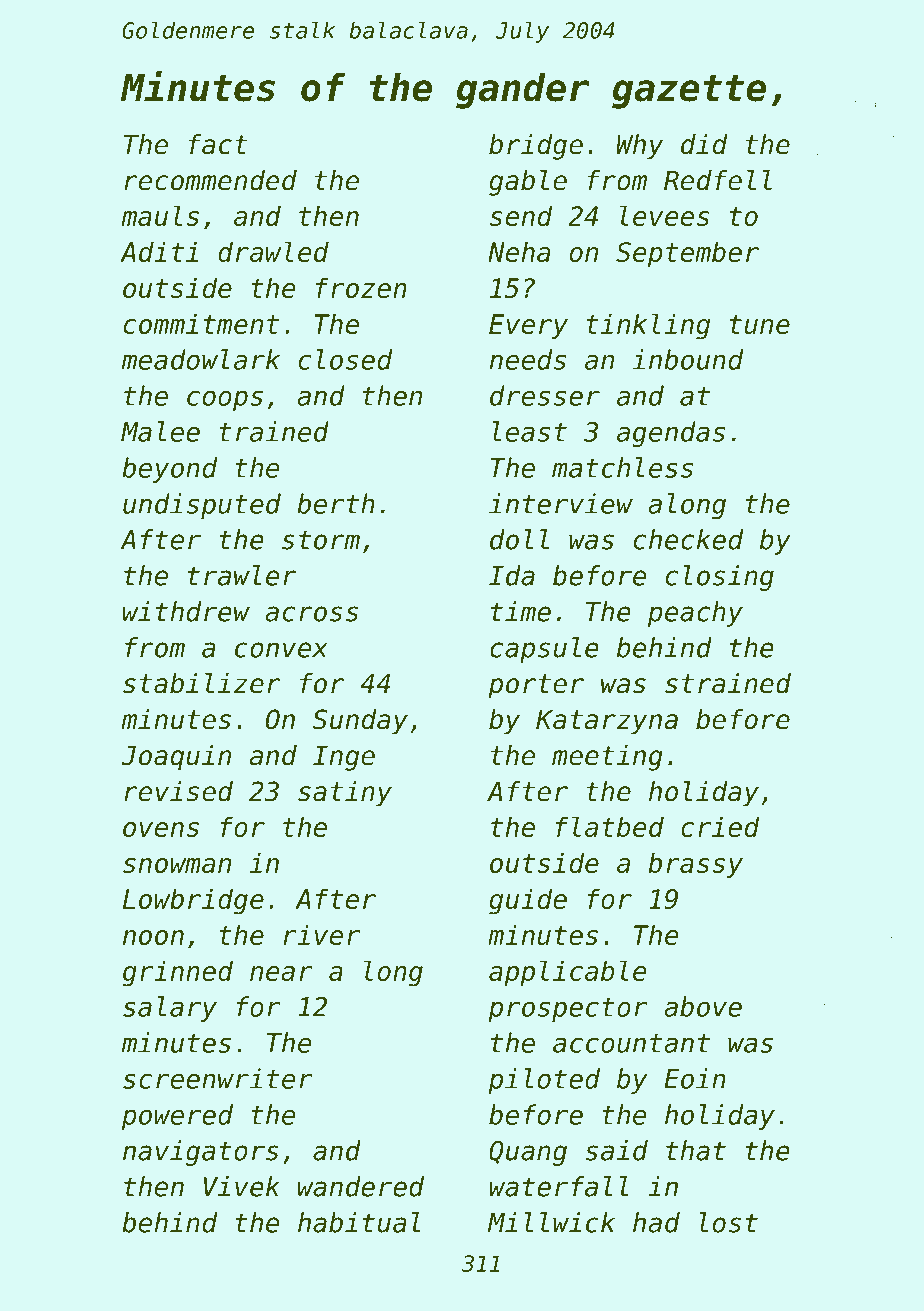 The width and height of the page is (924, 1311). Describe the element at coordinates (169, 470) in the page. I see `beyond` at that location.
